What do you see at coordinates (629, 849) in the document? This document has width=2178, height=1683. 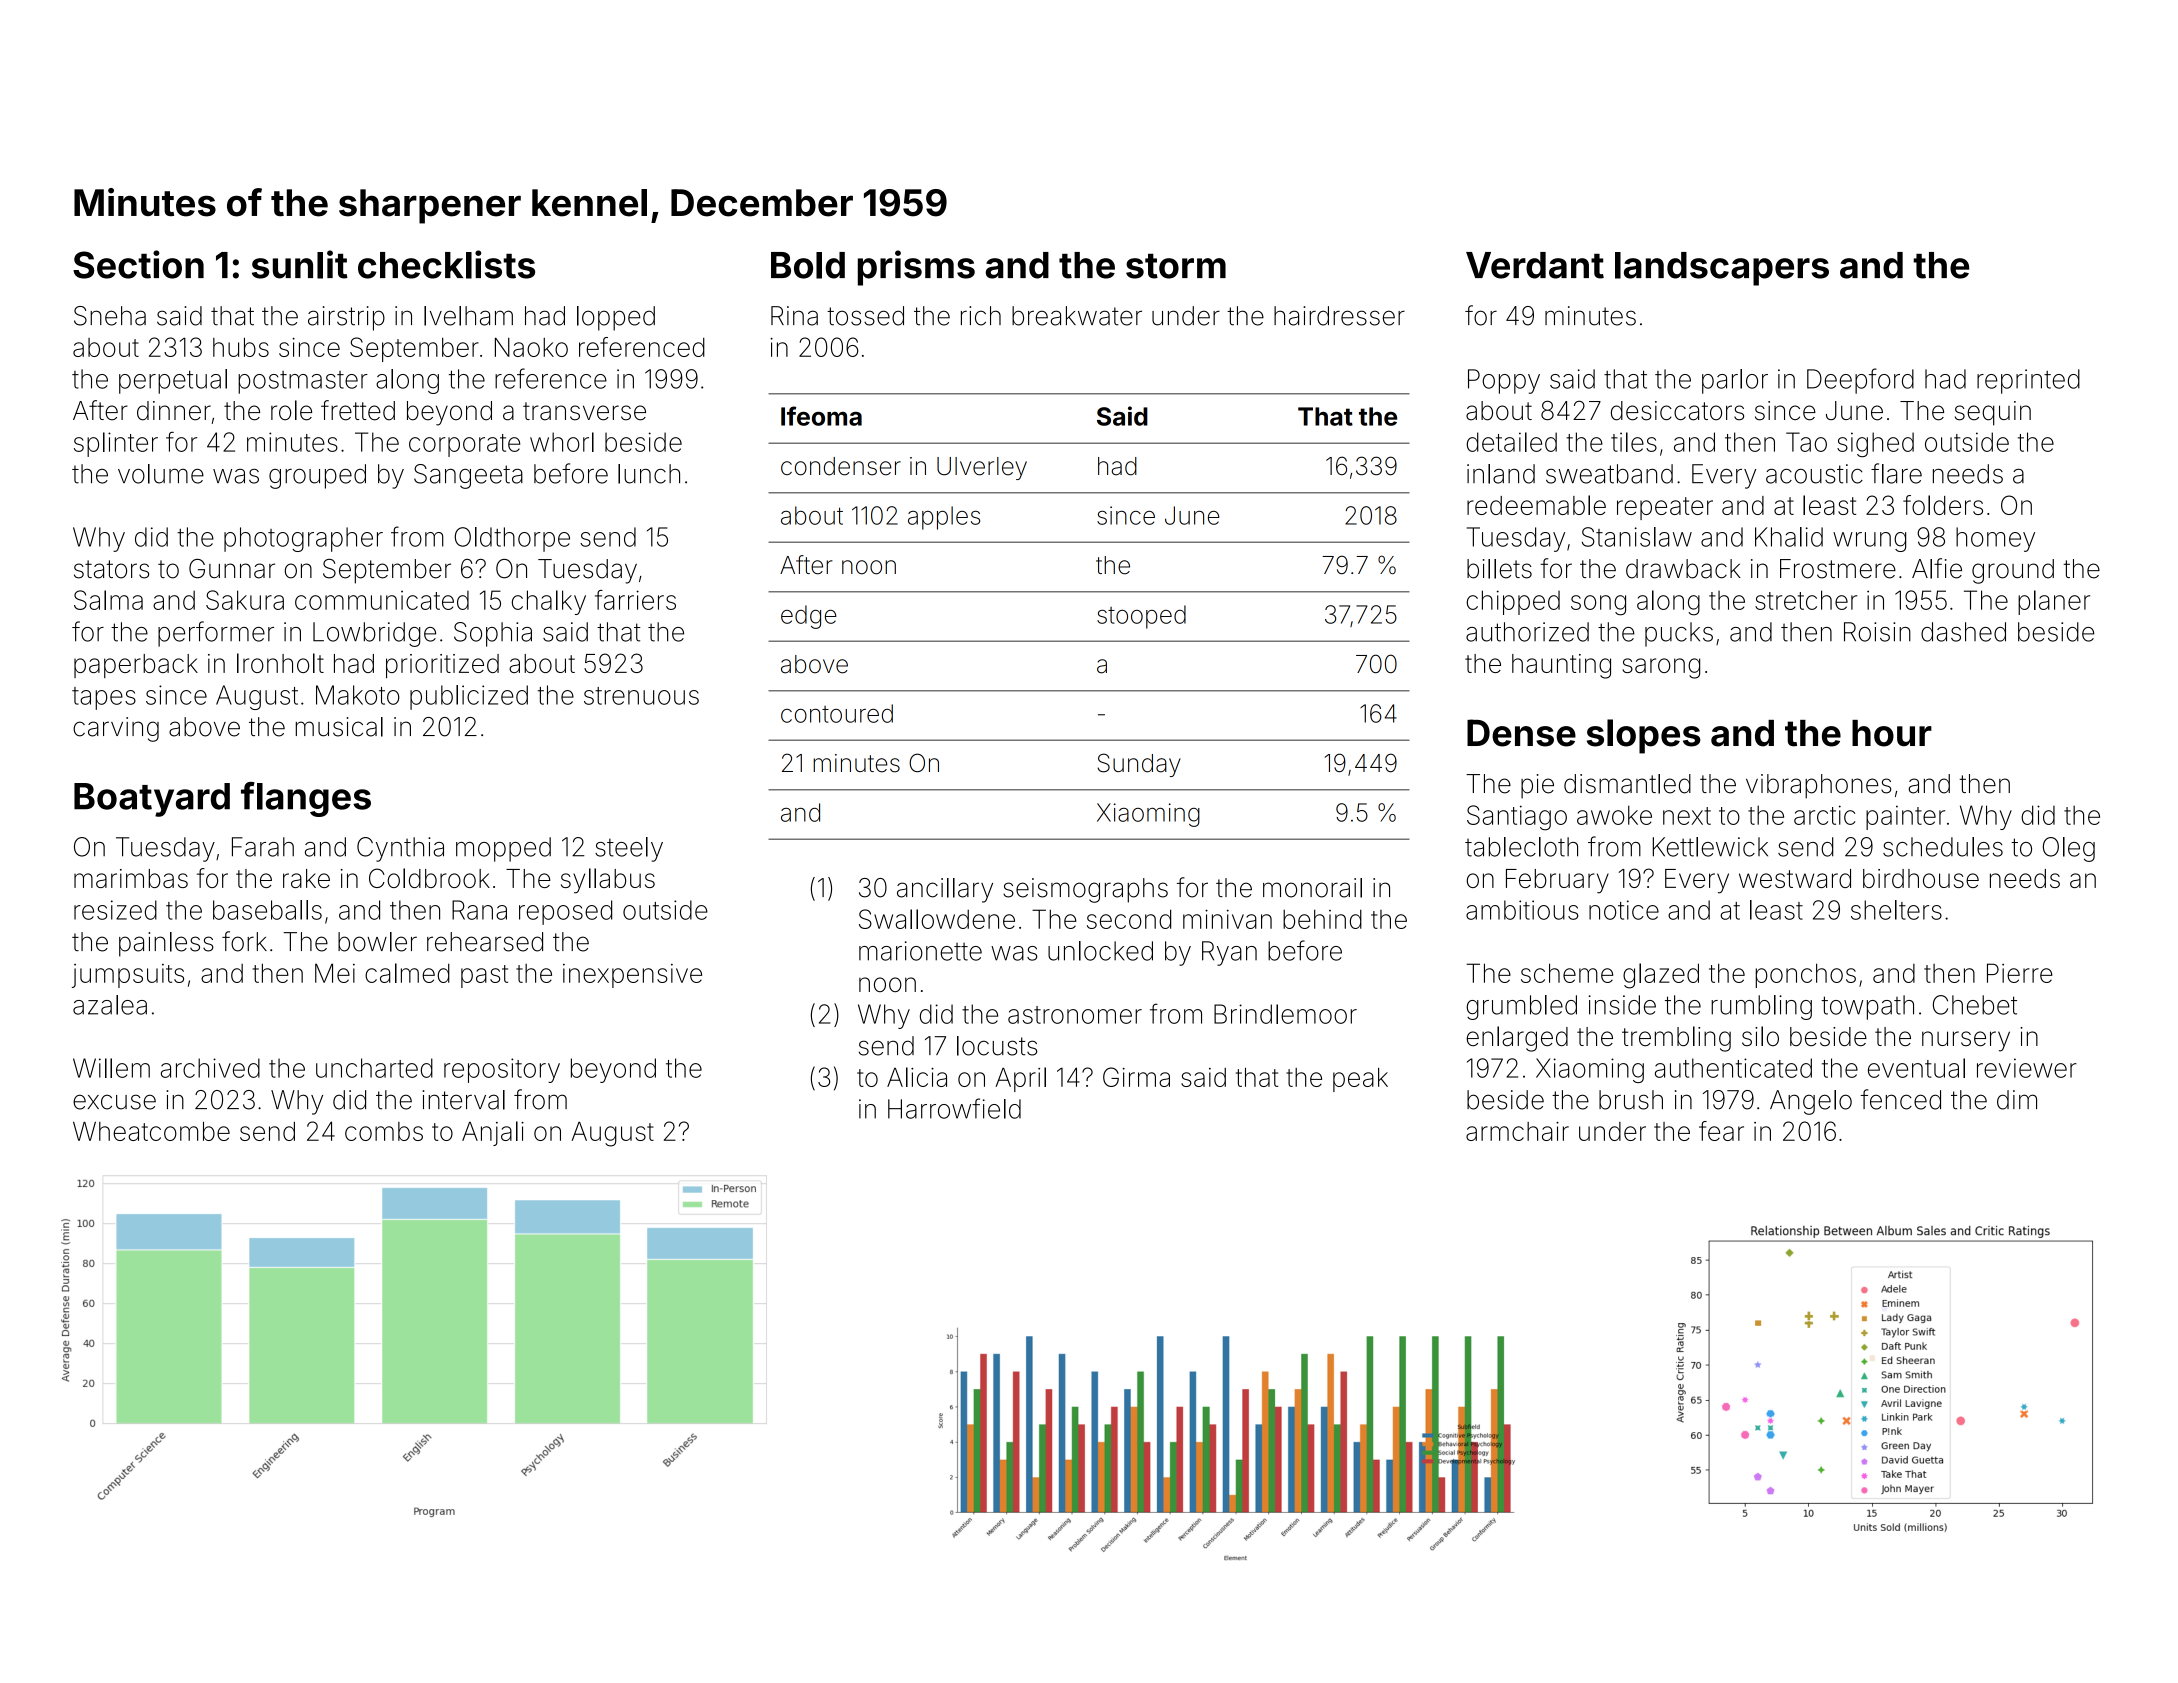 I see `steely` at bounding box center [629, 849].
